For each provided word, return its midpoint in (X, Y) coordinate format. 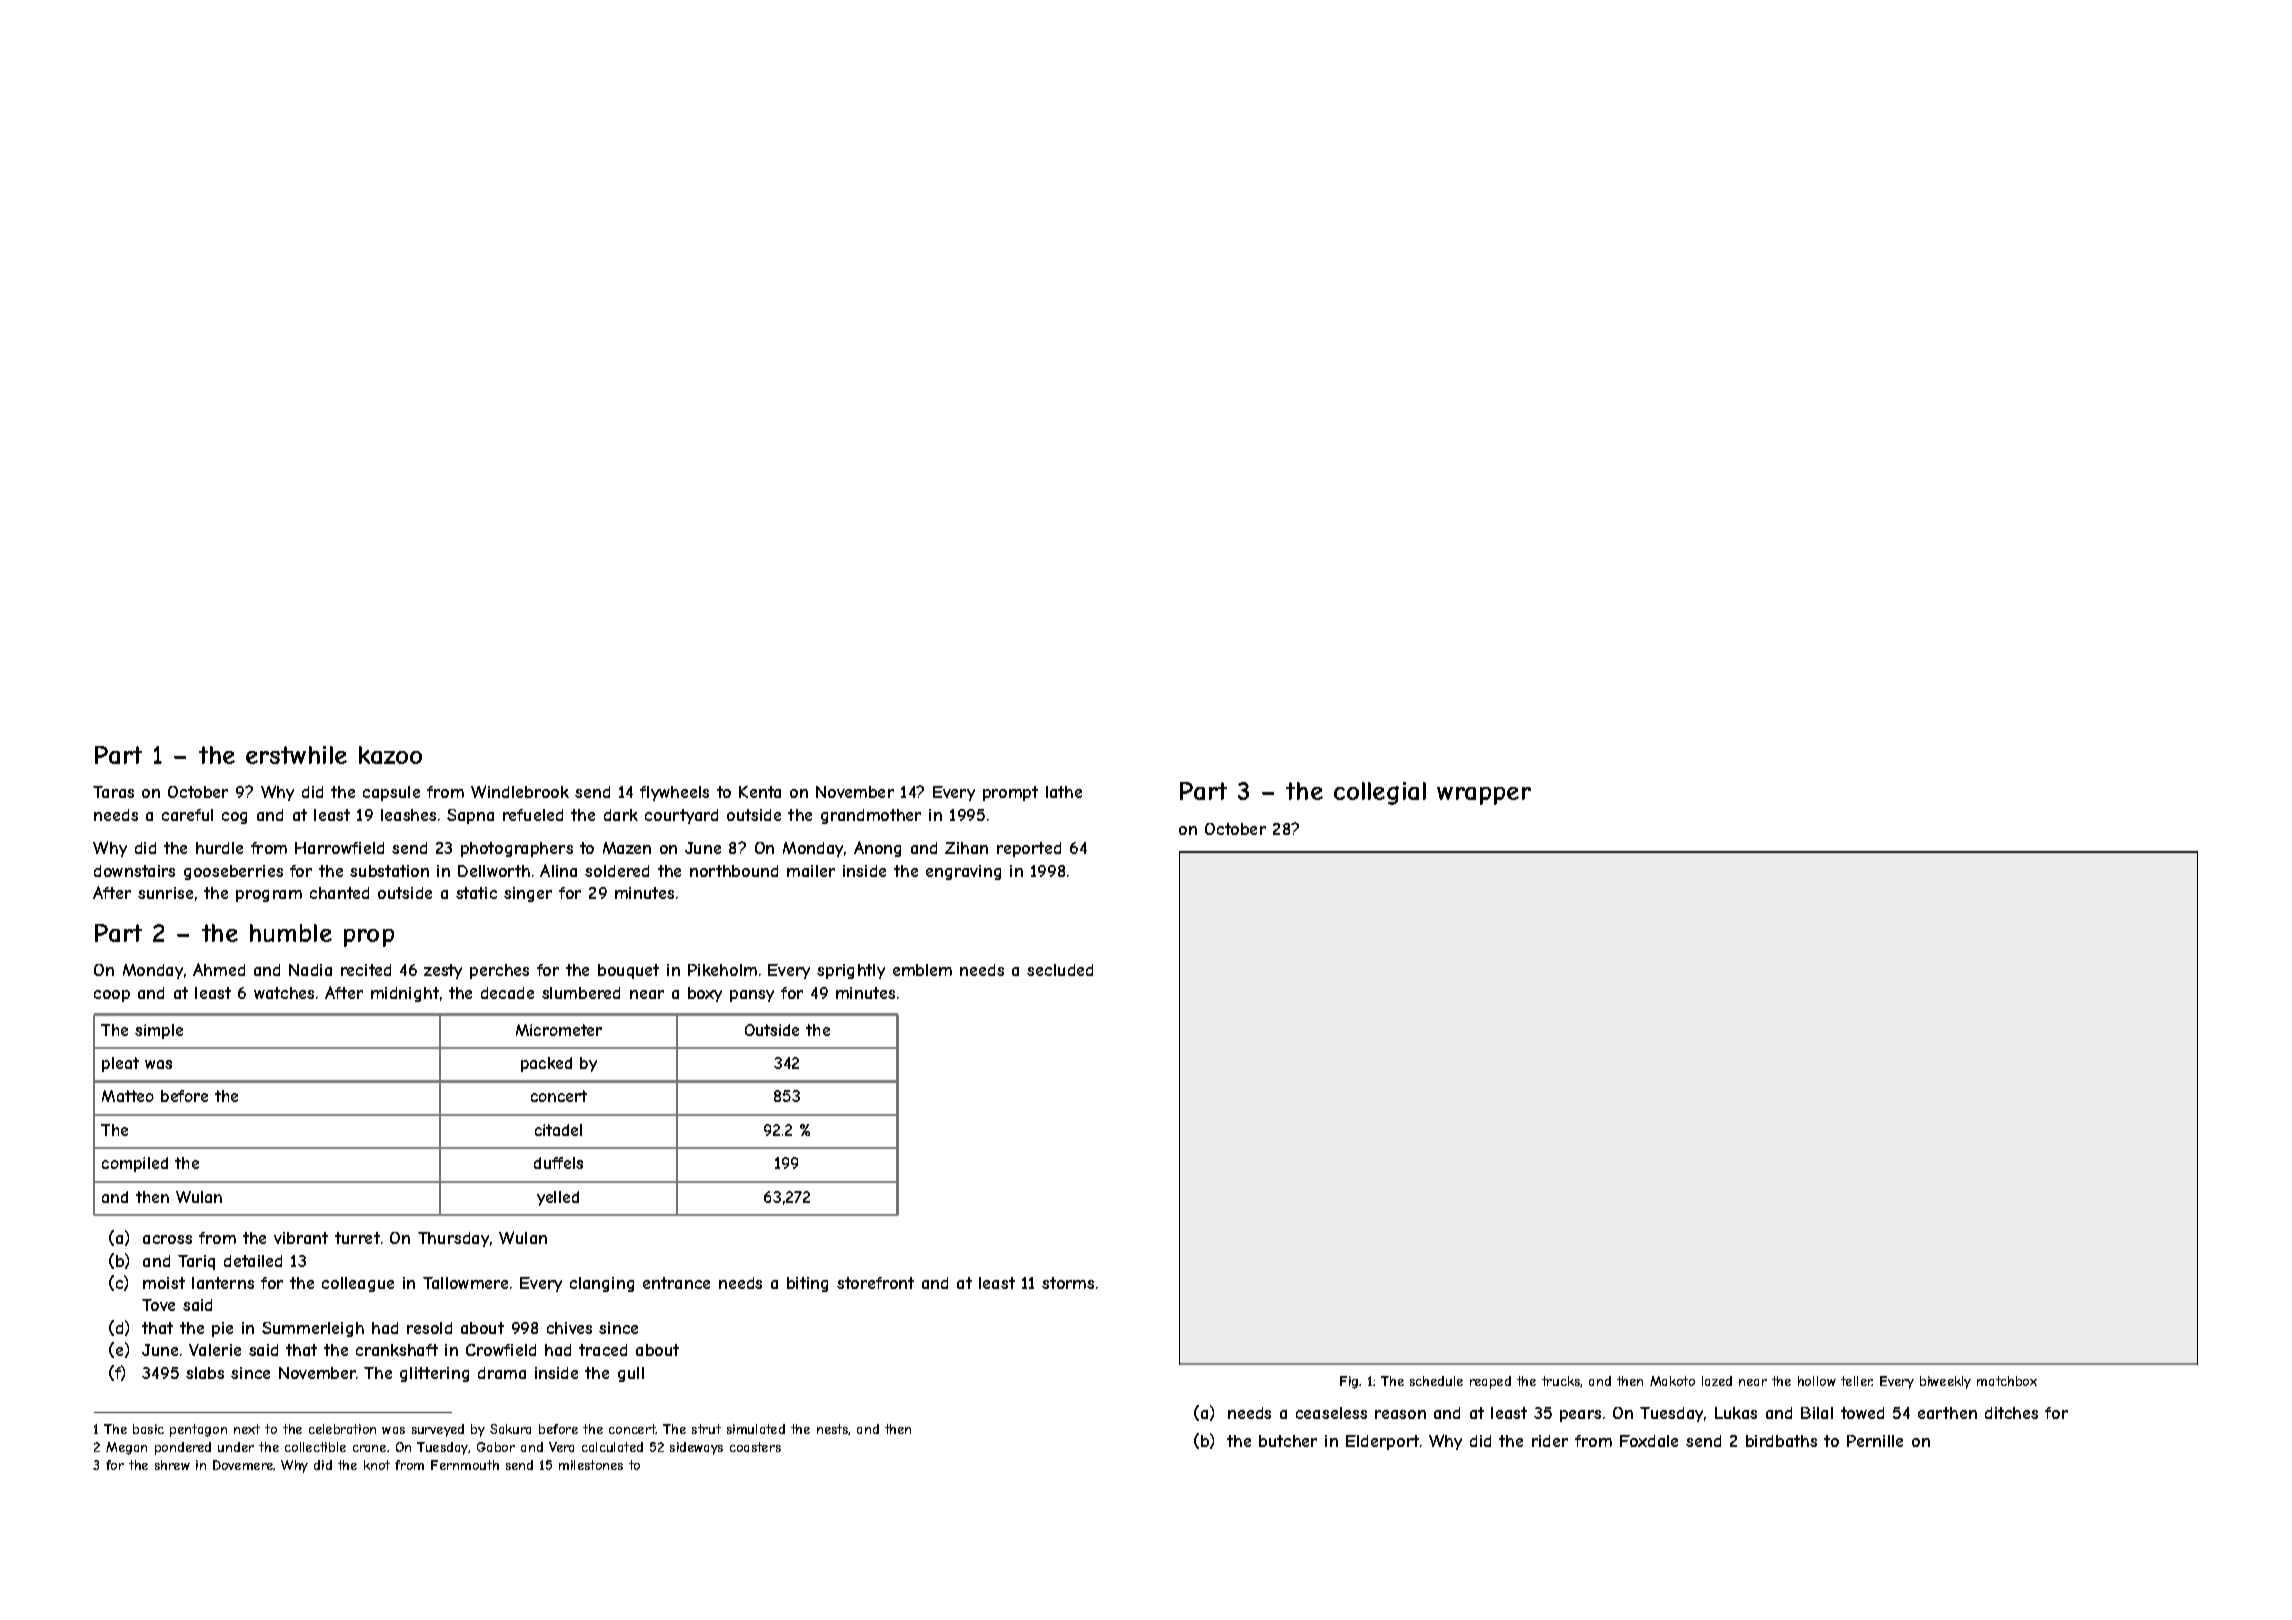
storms (1068, 1283)
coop (112, 996)
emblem (922, 970)
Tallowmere (465, 1283)
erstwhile (296, 755)
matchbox (2007, 1381)
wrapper (1484, 796)
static (476, 893)
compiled (135, 1164)
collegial (1380, 793)
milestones (591, 1465)
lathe (1064, 792)
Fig (1349, 1382)
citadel (558, 1130)
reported (1029, 849)
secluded (1060, 970)
